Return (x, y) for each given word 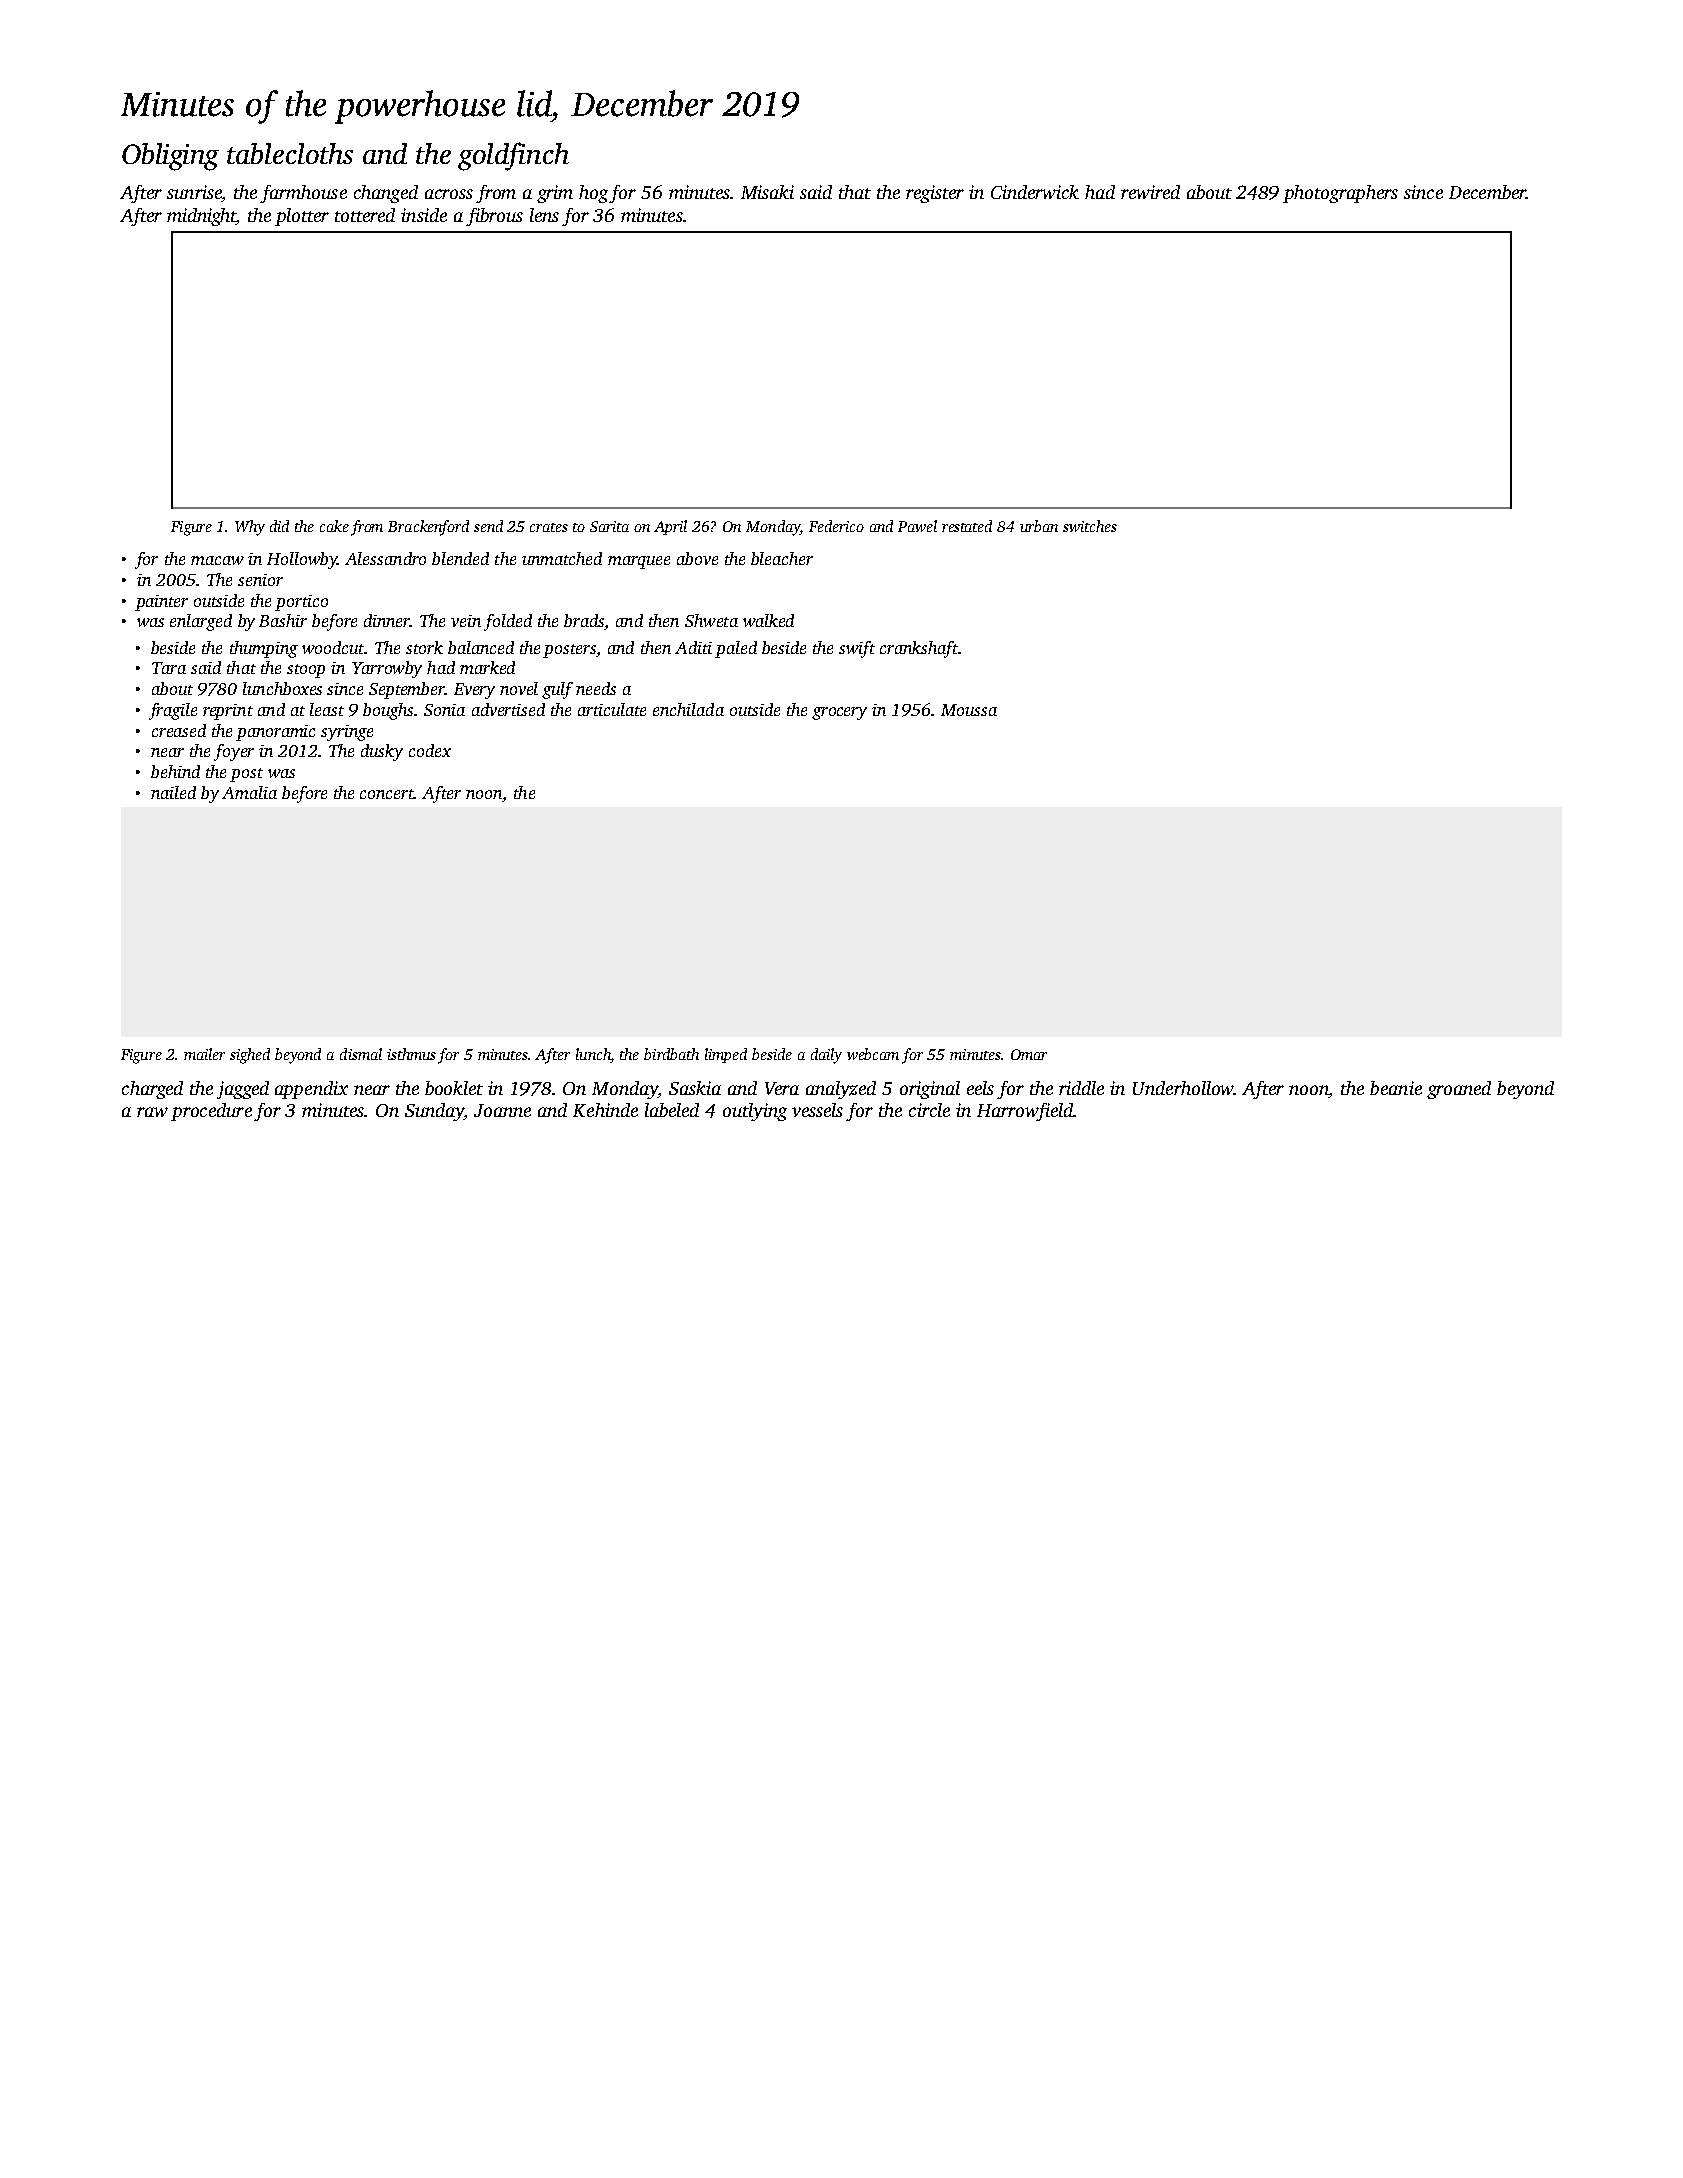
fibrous (494, 217)
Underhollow (1183, 1088)
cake (334, 526)
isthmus (411, 1054)
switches (1090, 526)
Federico (836, 526)
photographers (1340, 194)
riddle (1081, 1088)
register (935, 194)
